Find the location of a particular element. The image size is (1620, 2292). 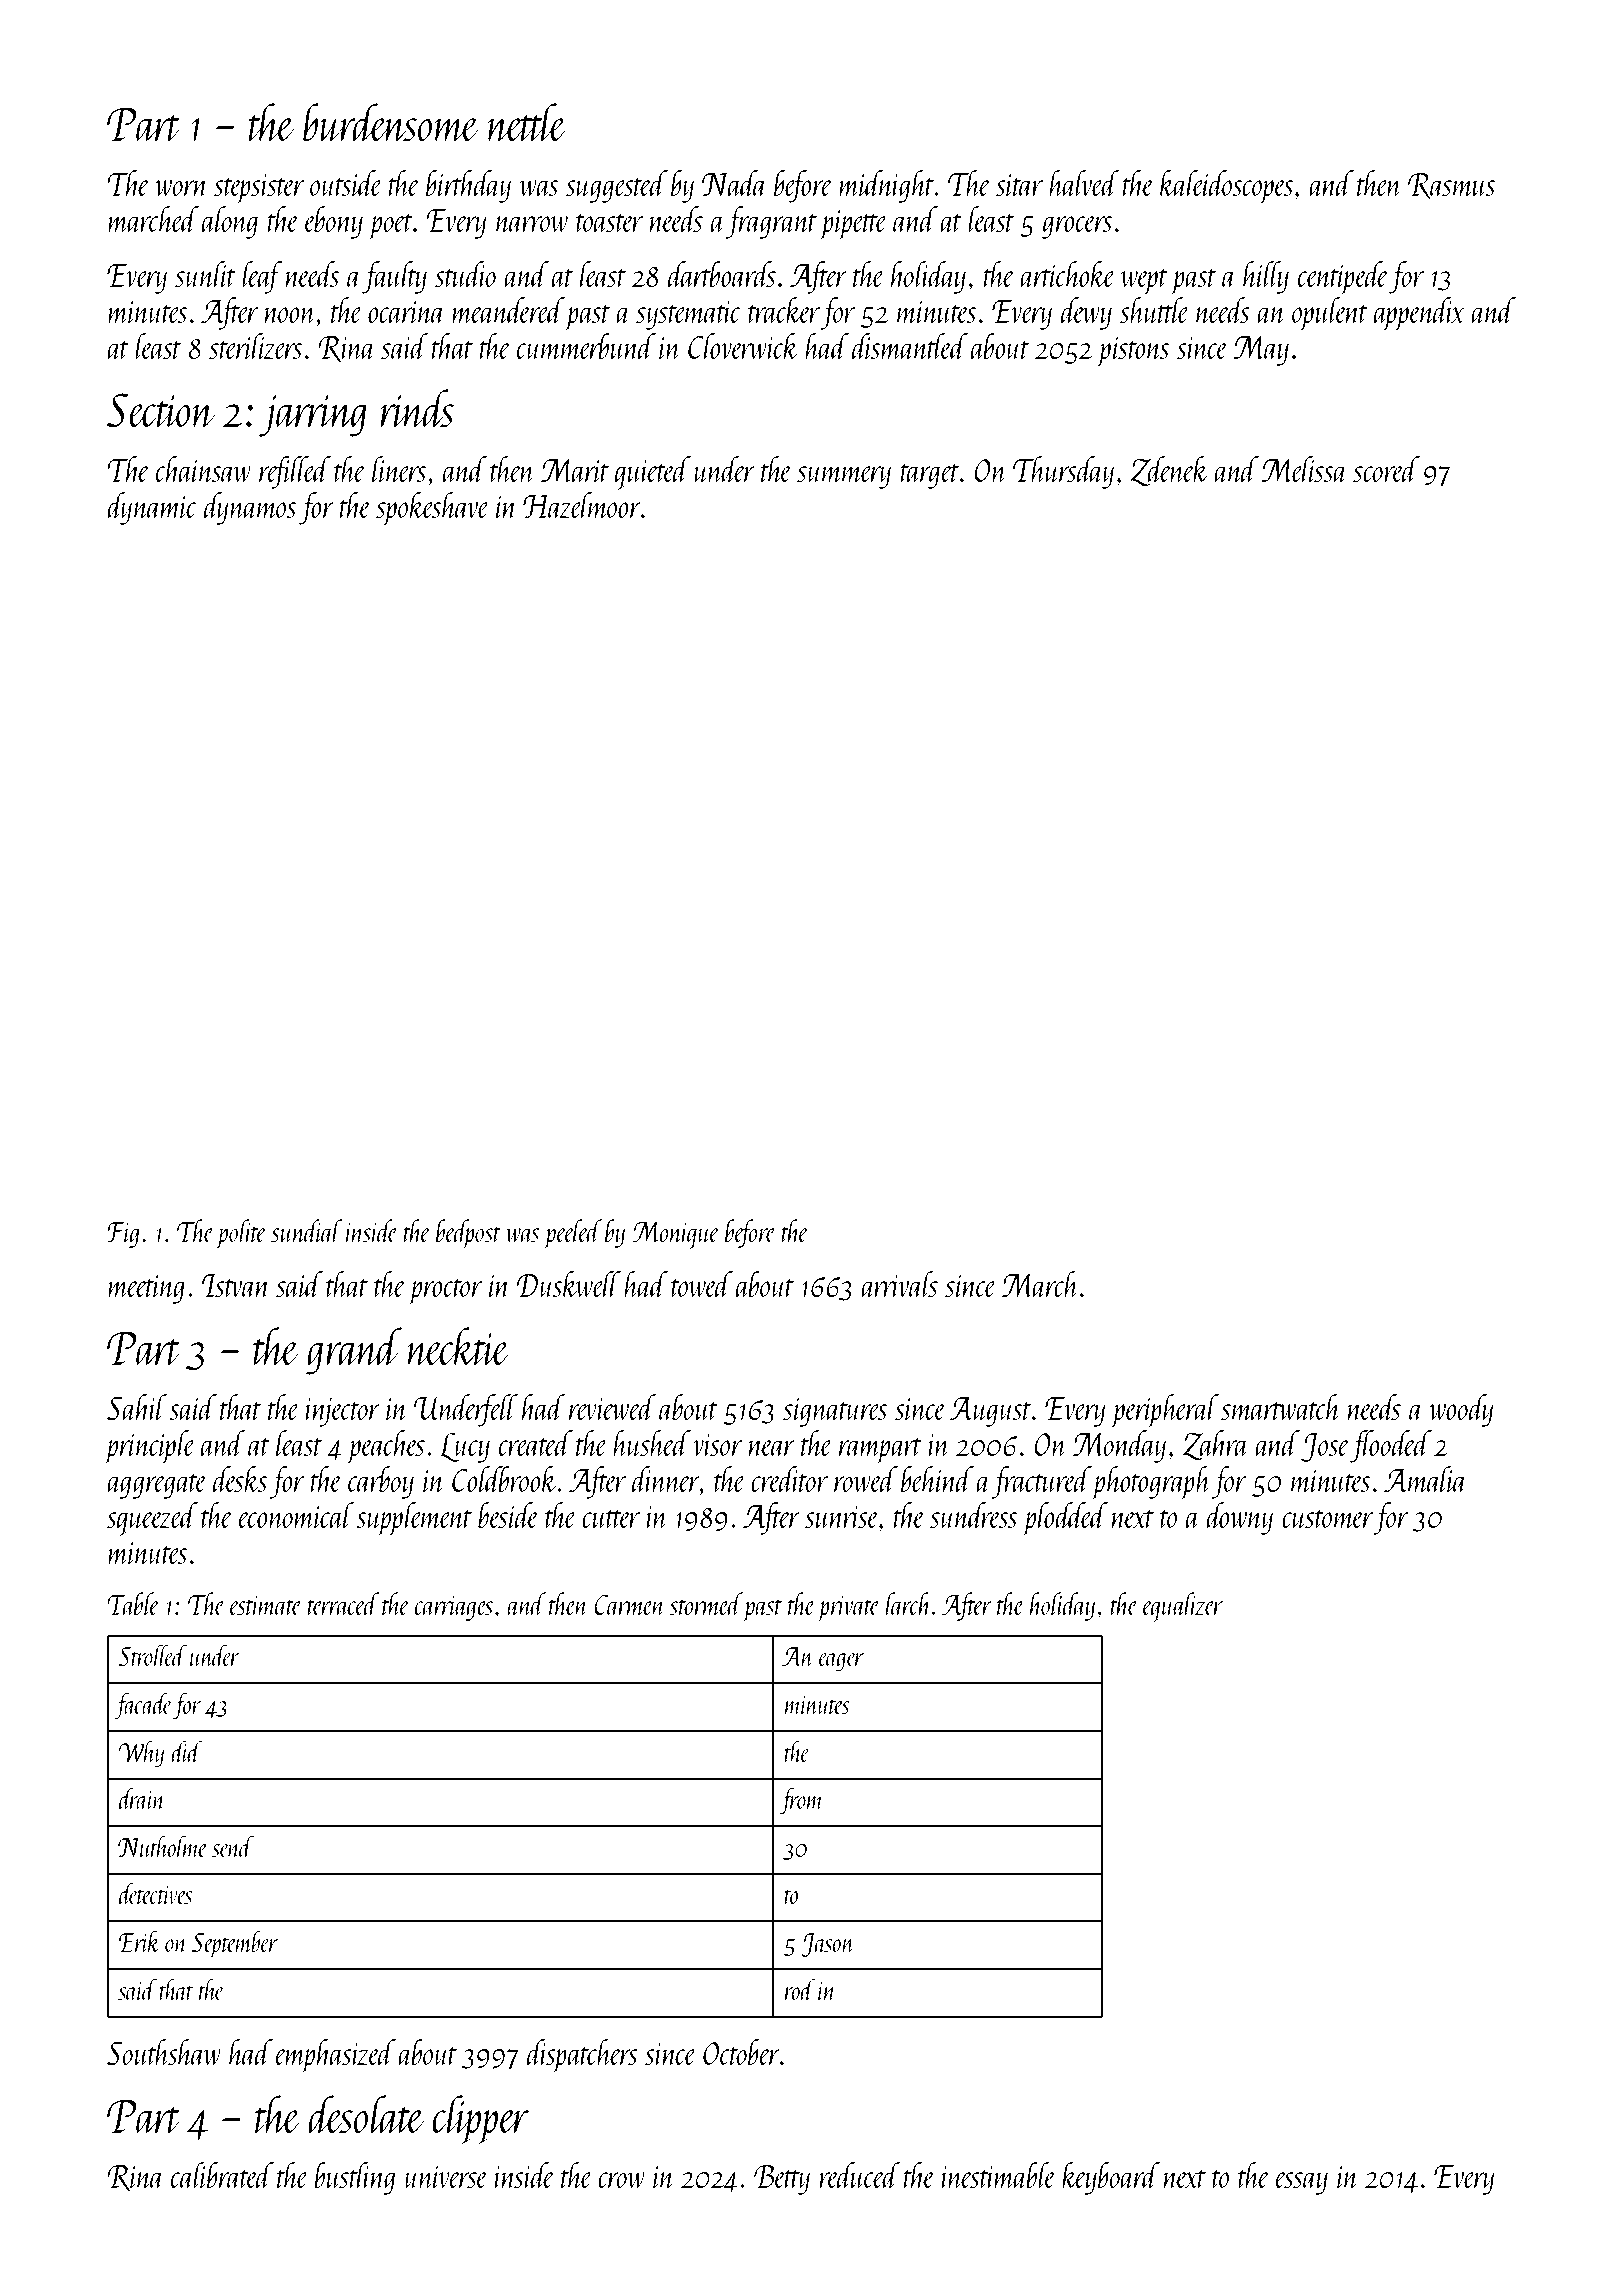

Monique is located at coordinates (675, 1235).
